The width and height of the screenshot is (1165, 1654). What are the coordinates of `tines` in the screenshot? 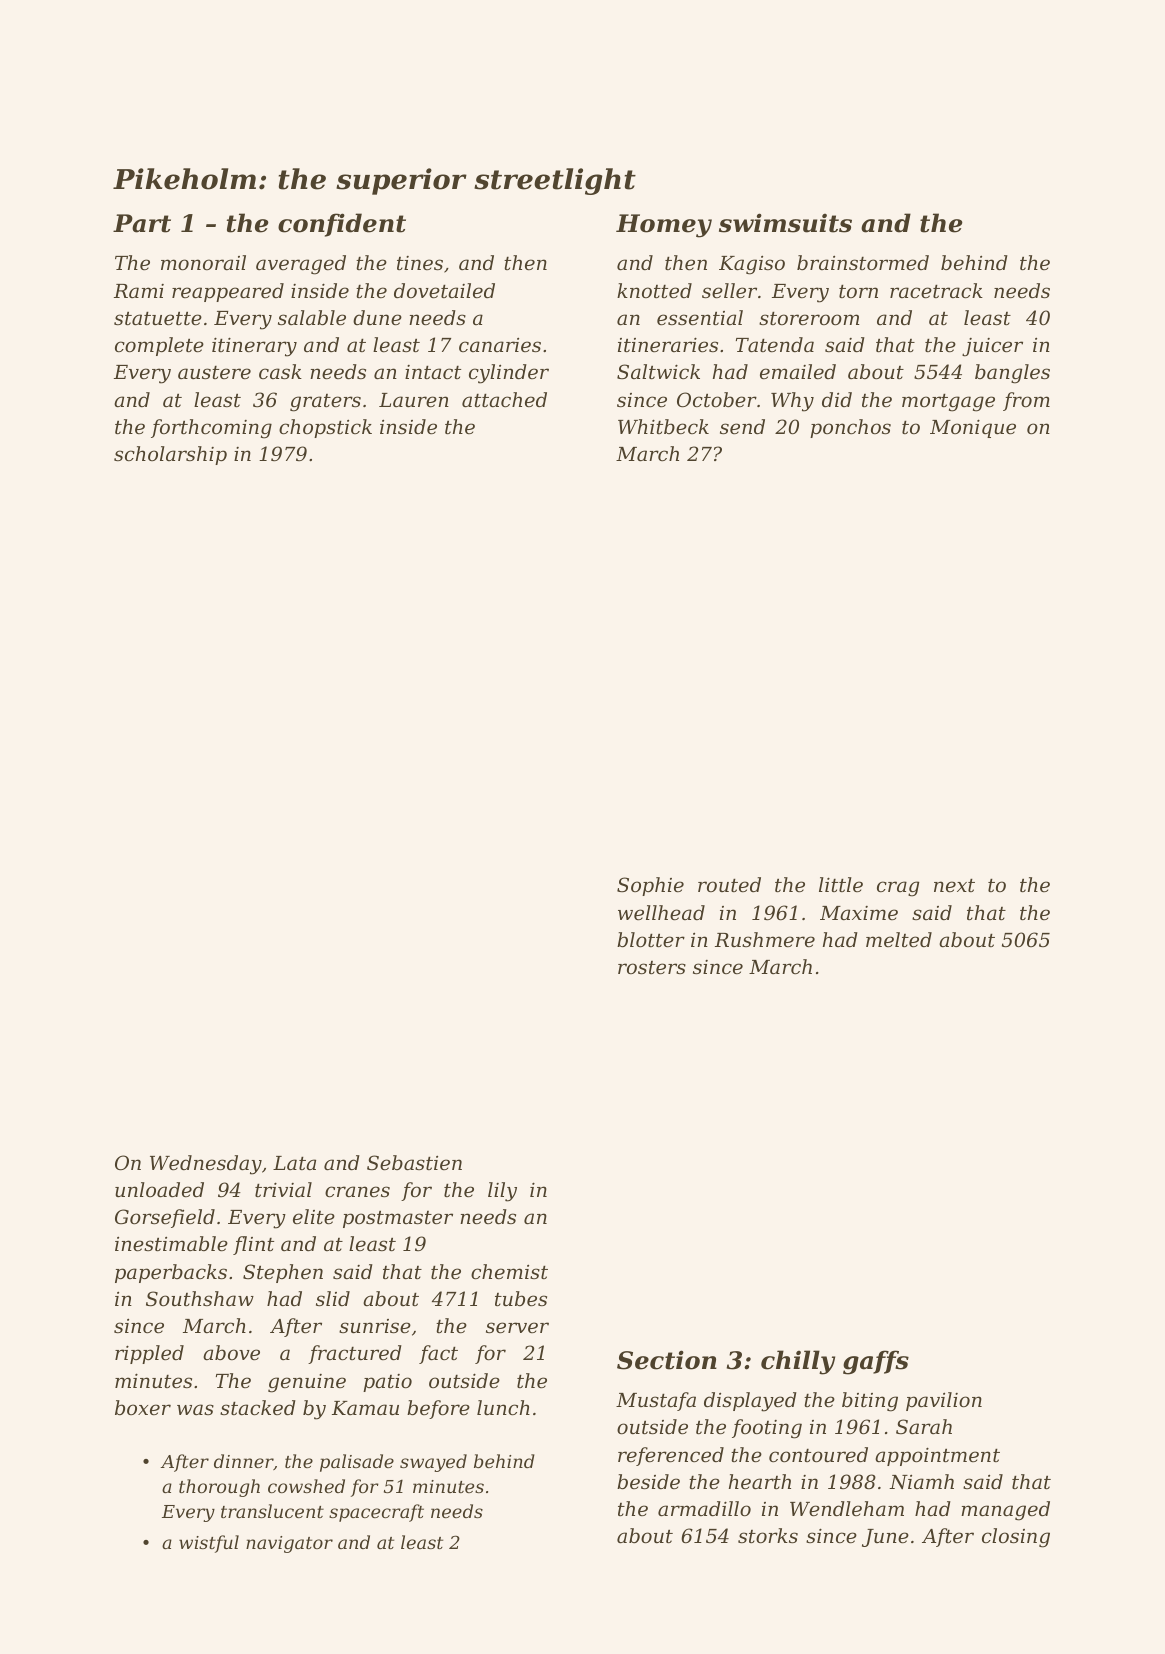 It's located at (420, 263).
